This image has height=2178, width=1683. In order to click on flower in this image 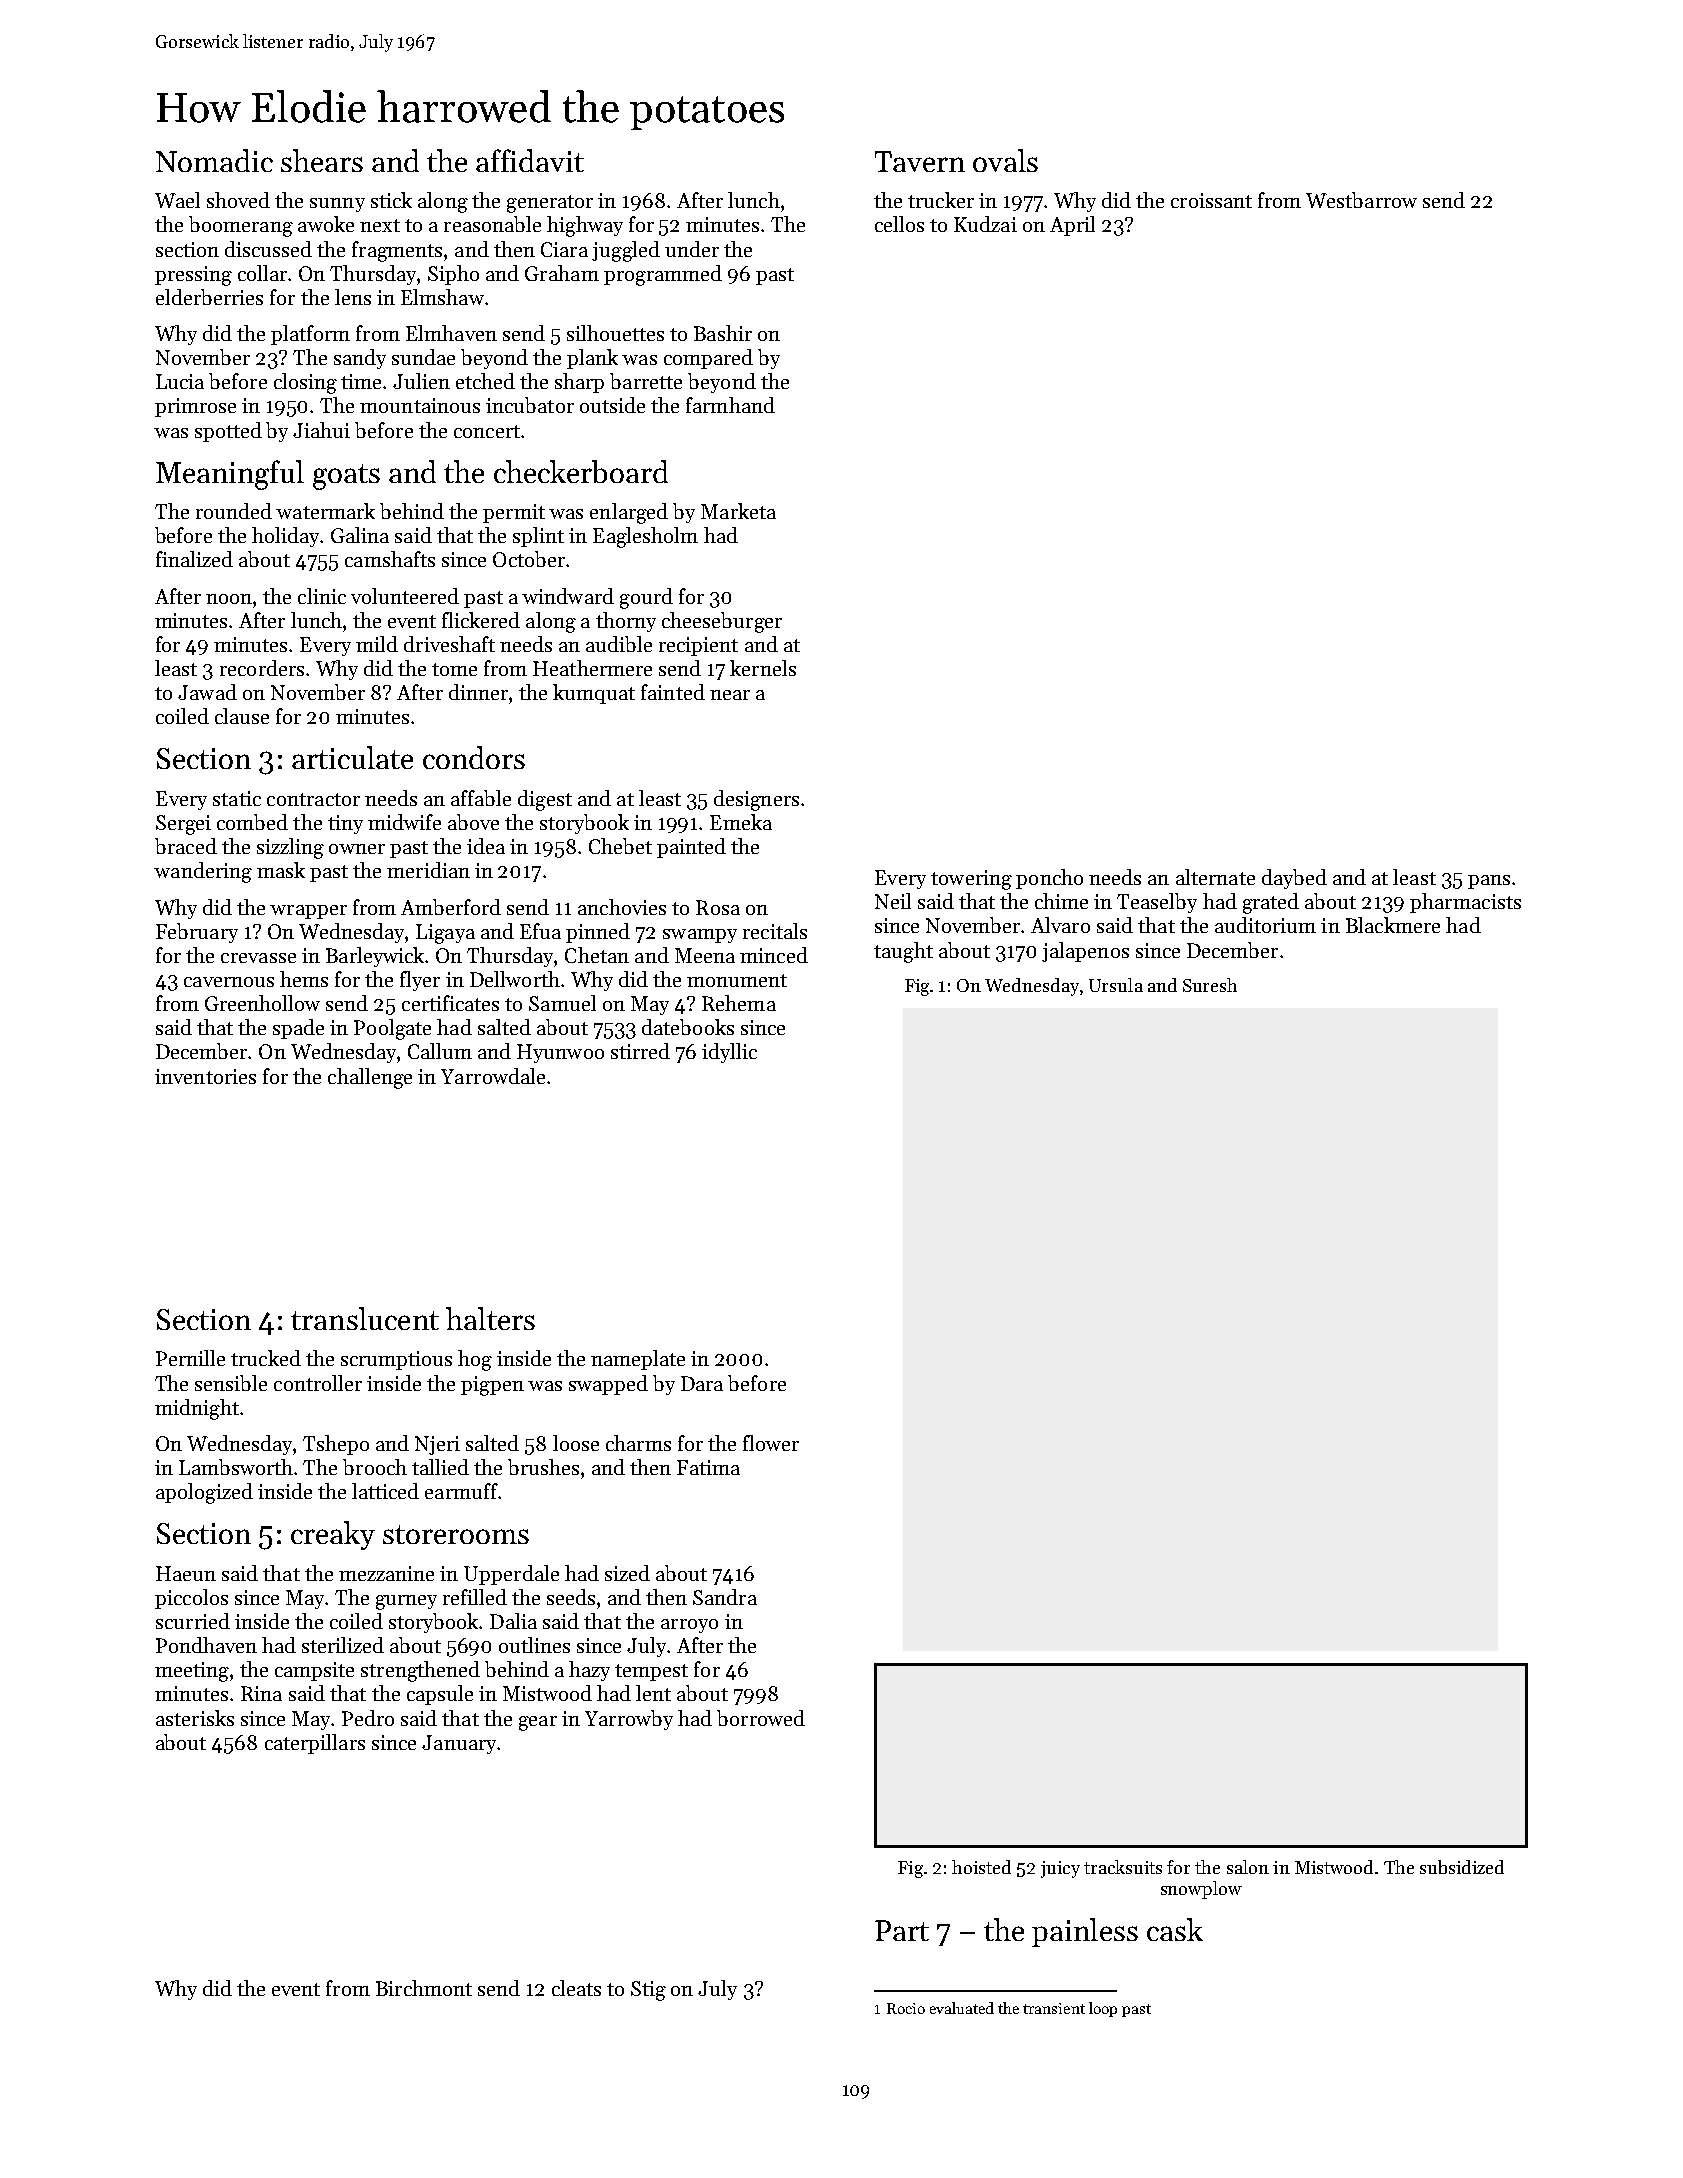, I will do `click(771, 1443)`.
